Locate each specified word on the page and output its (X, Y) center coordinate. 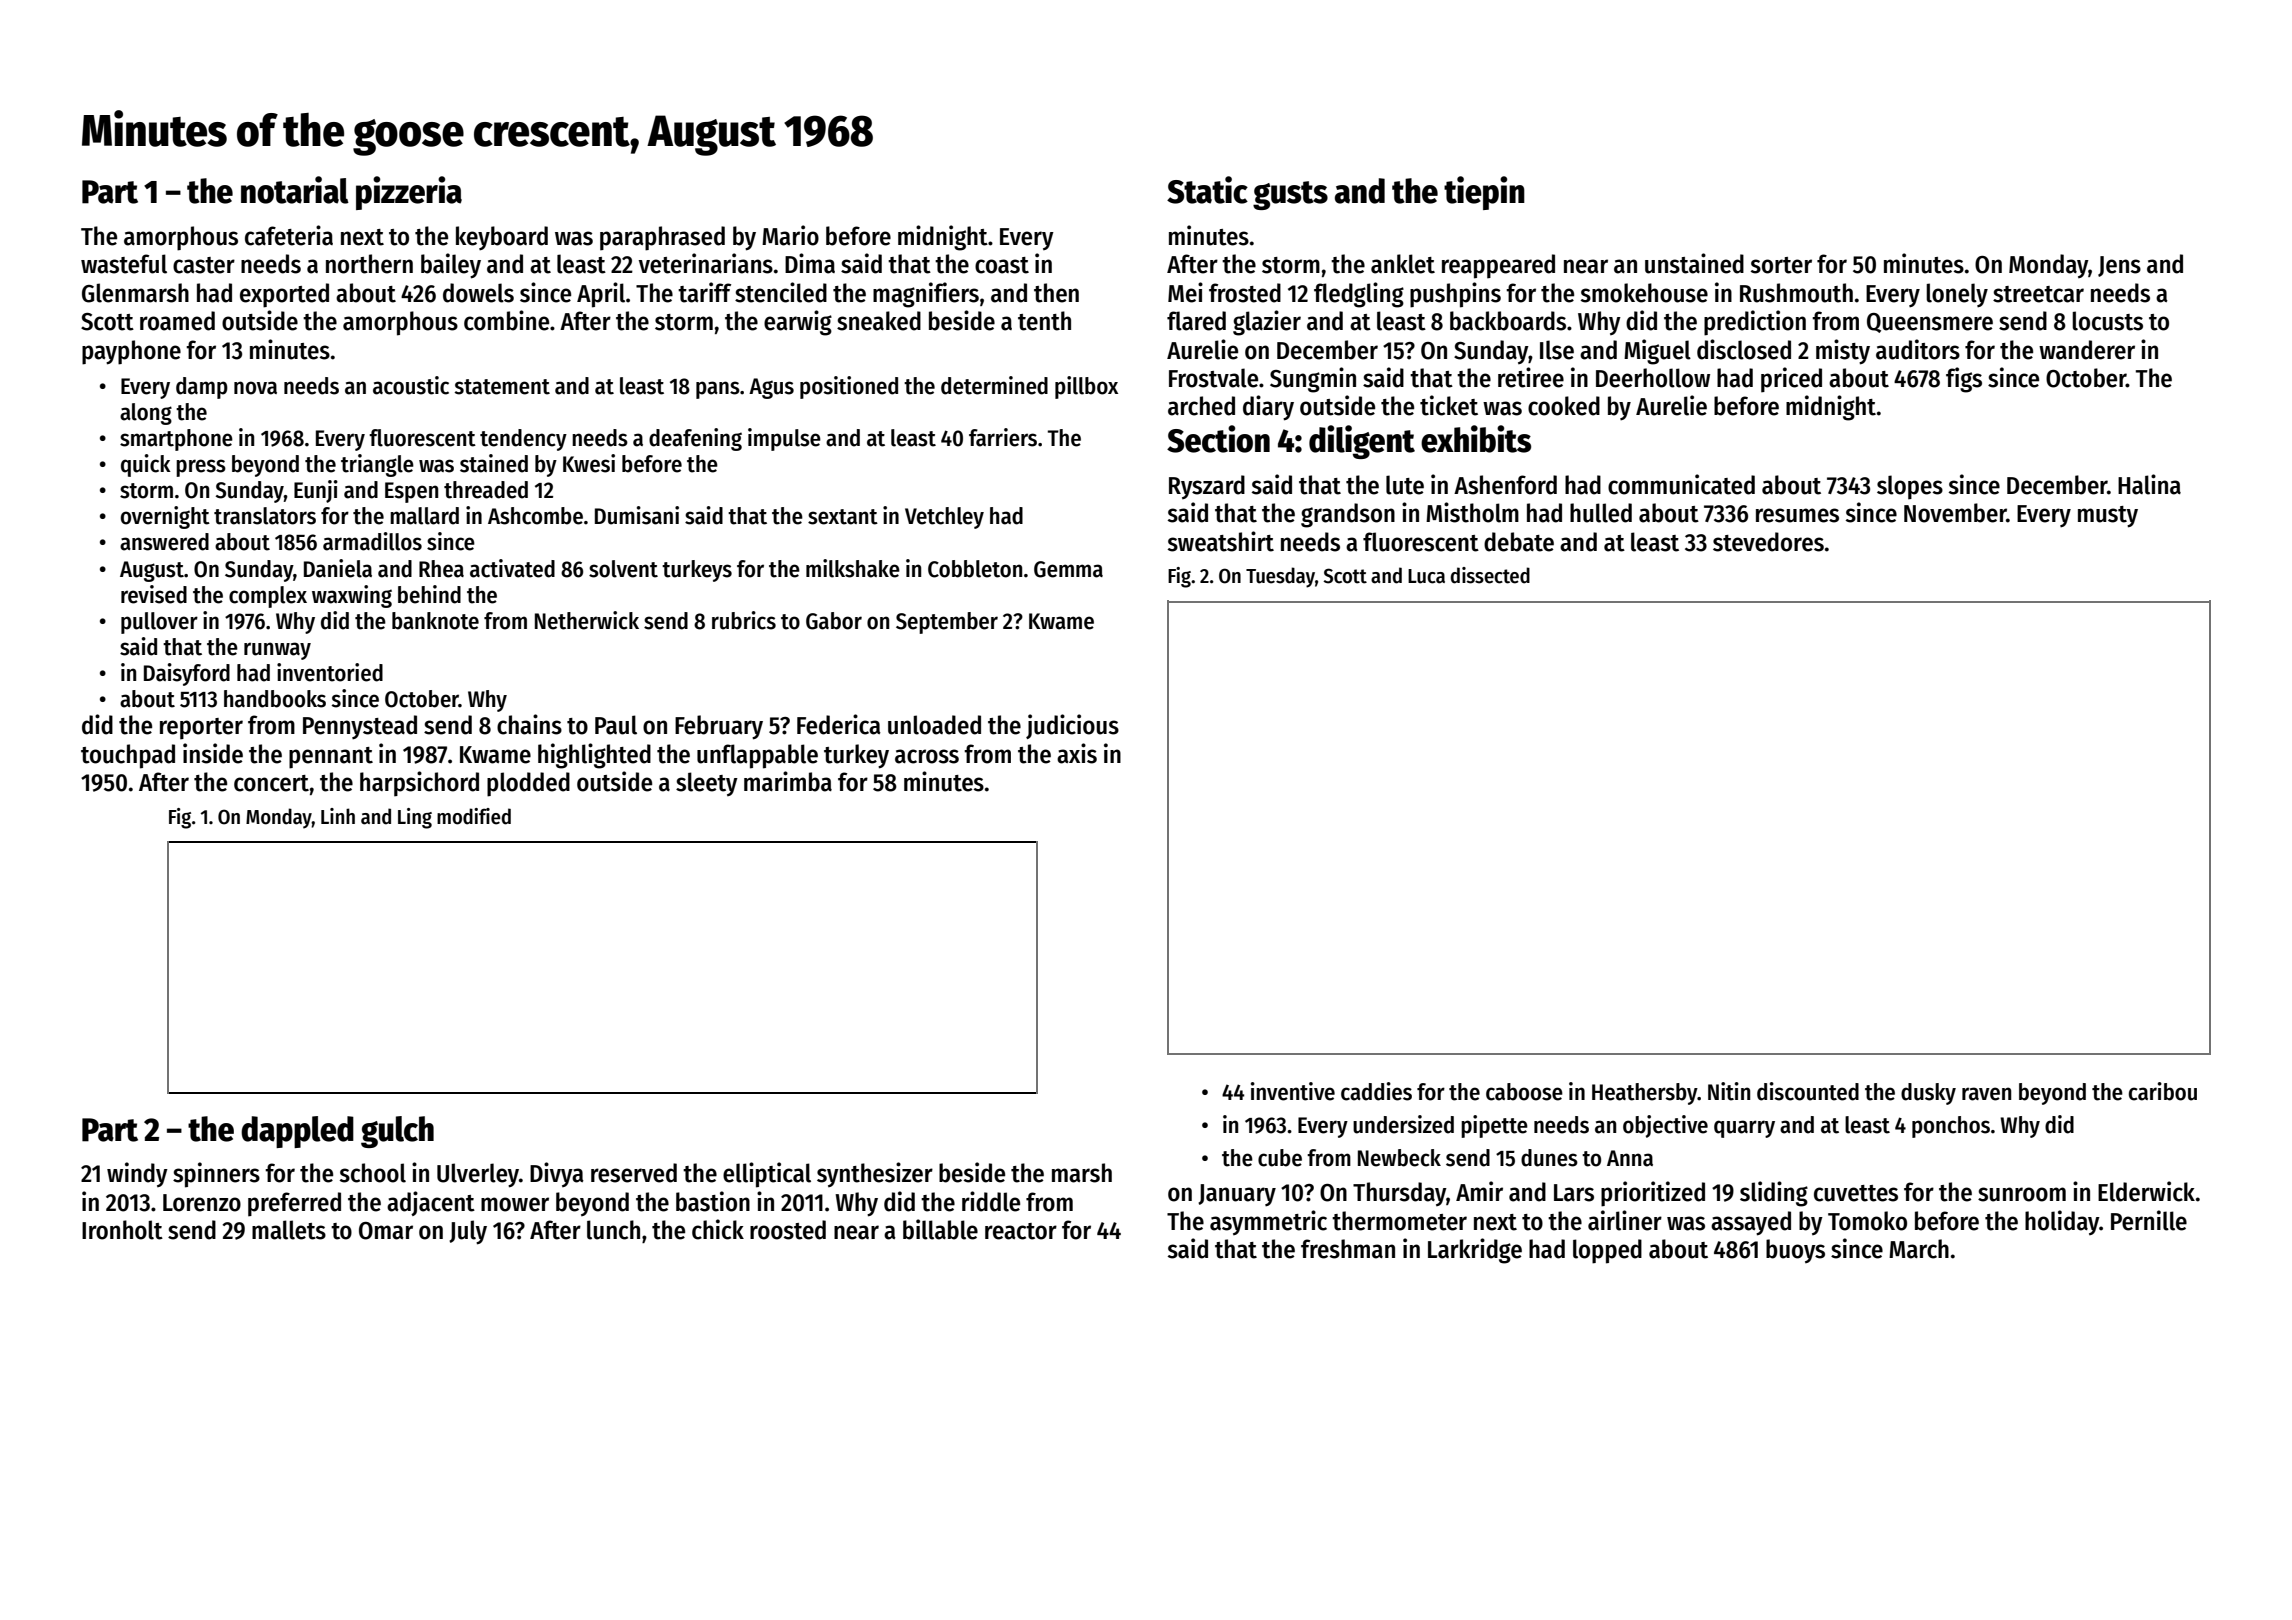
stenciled (781, 292)
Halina (2149, 484)
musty (2108, 517)
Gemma (1068, 569)
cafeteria (289, 235)
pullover (159, 623)
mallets (289, 1230)
